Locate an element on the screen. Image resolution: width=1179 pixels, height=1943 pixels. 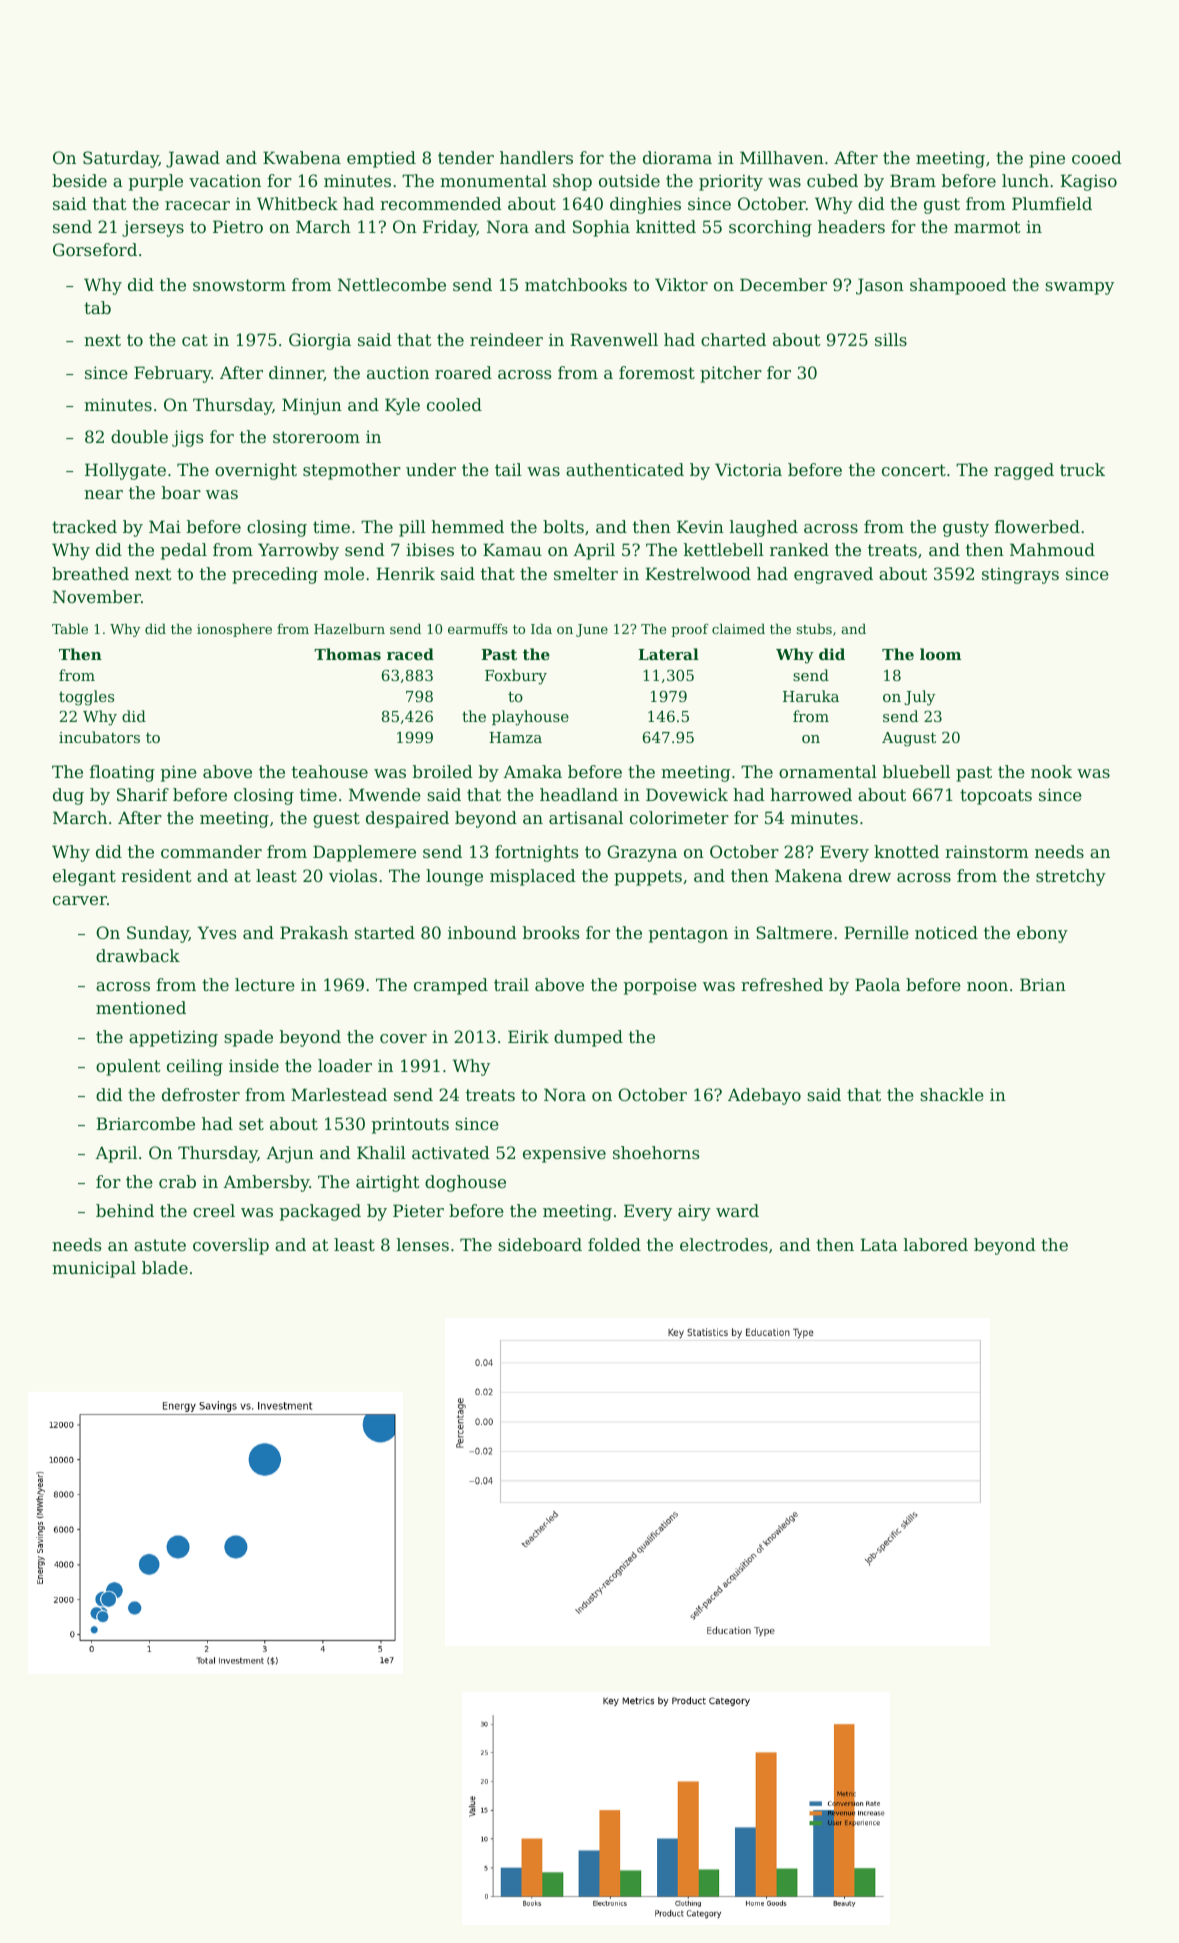
lecture is located at coordinates (265, 984).
